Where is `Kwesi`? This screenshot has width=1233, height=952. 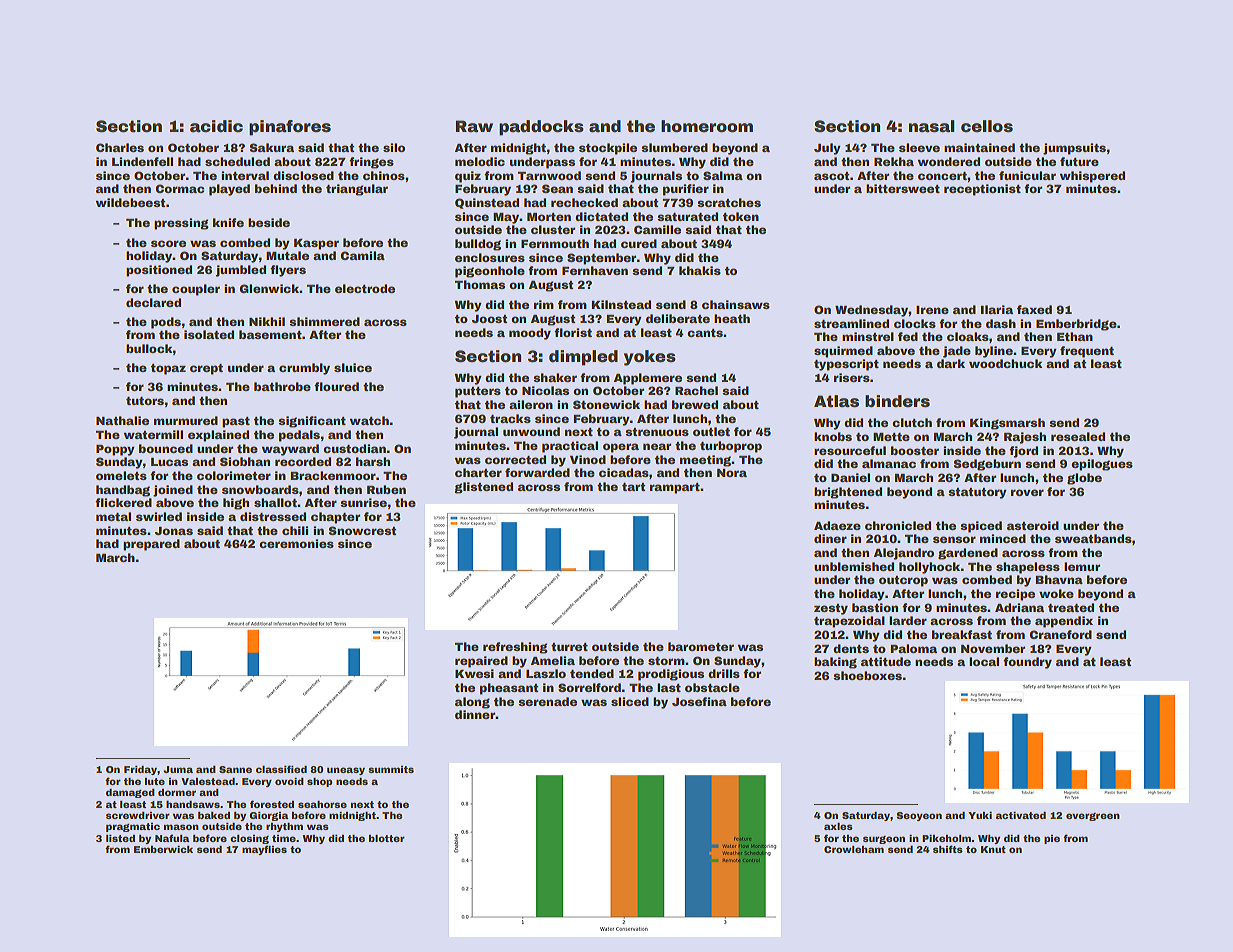
Kwesi is located at coordinates (474, 673).
